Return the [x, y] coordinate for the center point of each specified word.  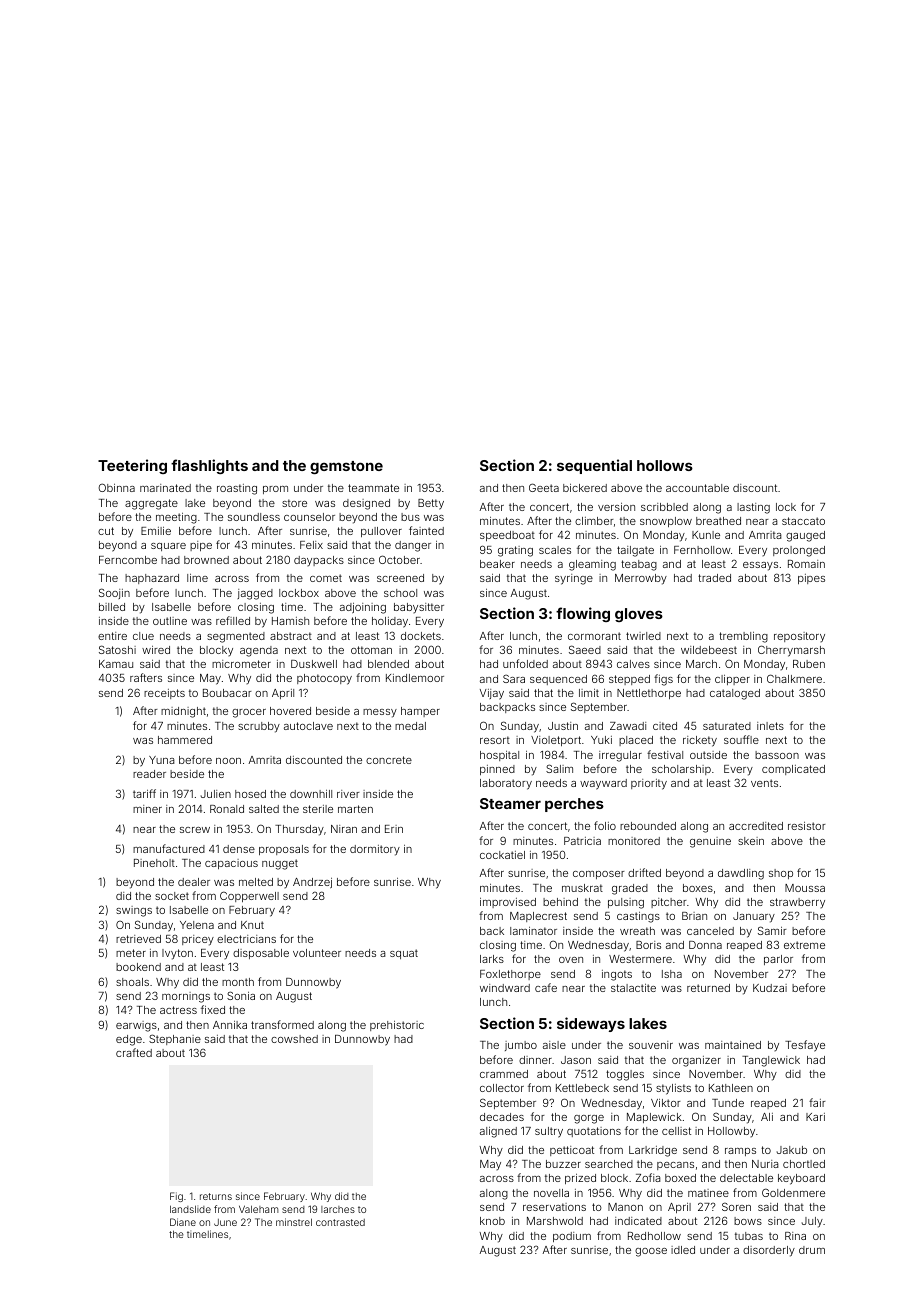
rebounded [648, 826]
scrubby [259, 727]
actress [178, 1010]
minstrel [294, 1222]
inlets [770, 726]
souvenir [651, 1045]
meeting [176, 518]
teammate [373, 488]
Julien [216, 794]
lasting [753, 508]
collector [502, 1088]
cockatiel [502, 855]
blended [388, 664]
